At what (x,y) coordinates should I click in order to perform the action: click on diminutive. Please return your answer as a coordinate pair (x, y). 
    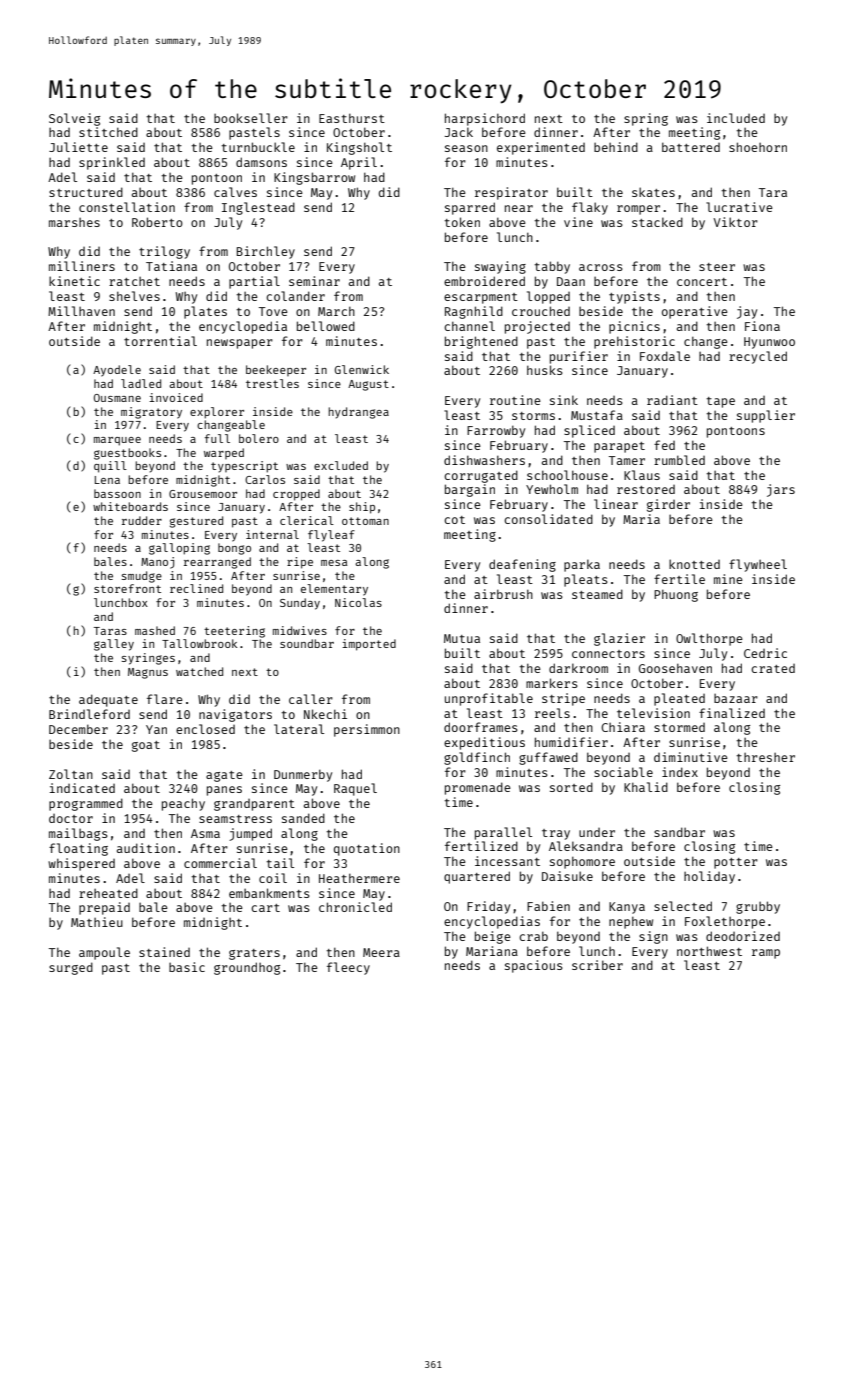
    Looking at the image, I should click on (691, 757).
